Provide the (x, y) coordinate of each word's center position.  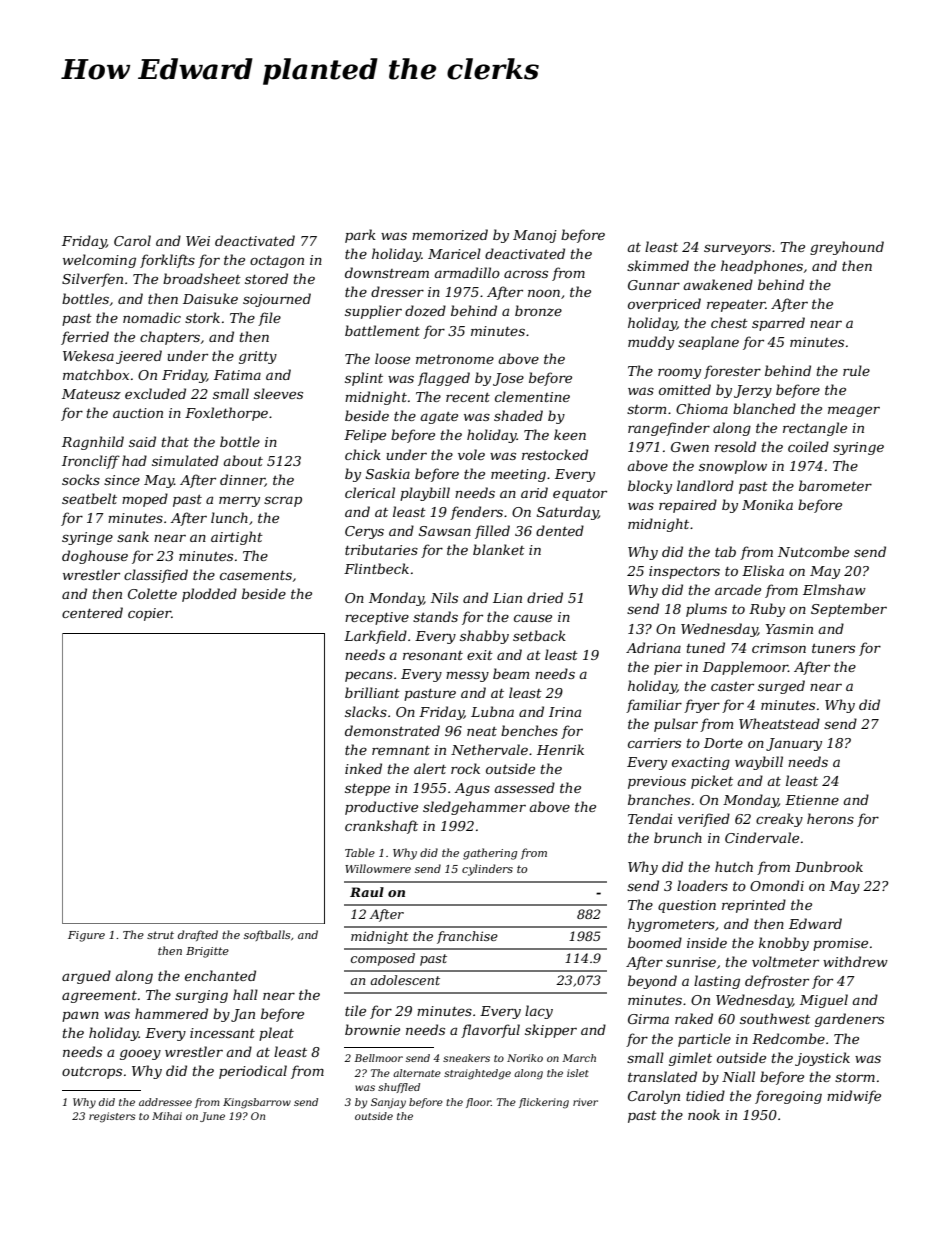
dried (545, 597)
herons (830, 818)
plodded (209, 595)
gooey (140, 1054)
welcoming (99, 261)
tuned (706, 647)
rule (856, 370)
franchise (467, 937)
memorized (450, 235)
